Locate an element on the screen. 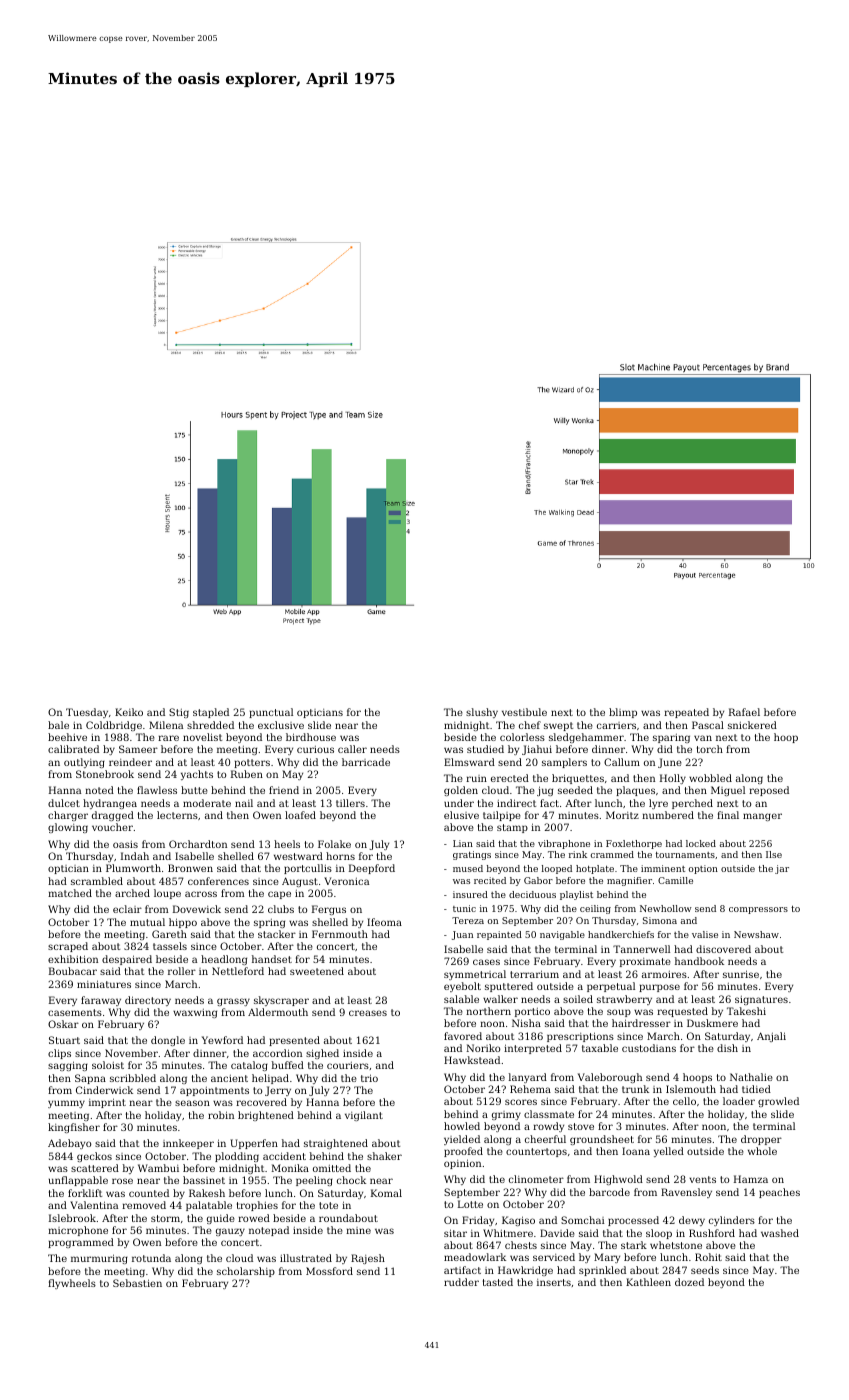 The image size is (849, 1400). chef is located at coordinates (530, 725).
